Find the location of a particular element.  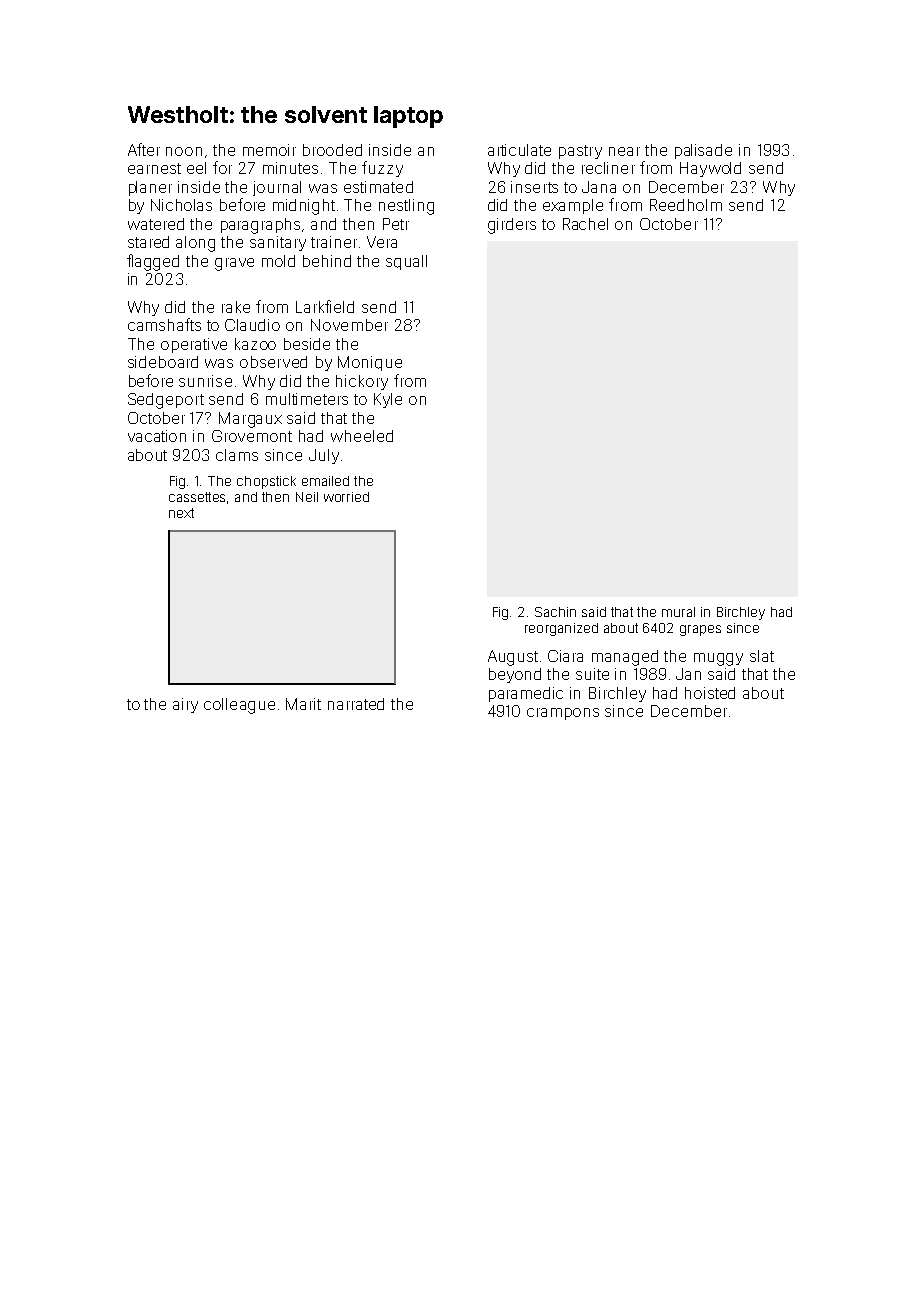

Sachin is located at coordinates (555, 612).
